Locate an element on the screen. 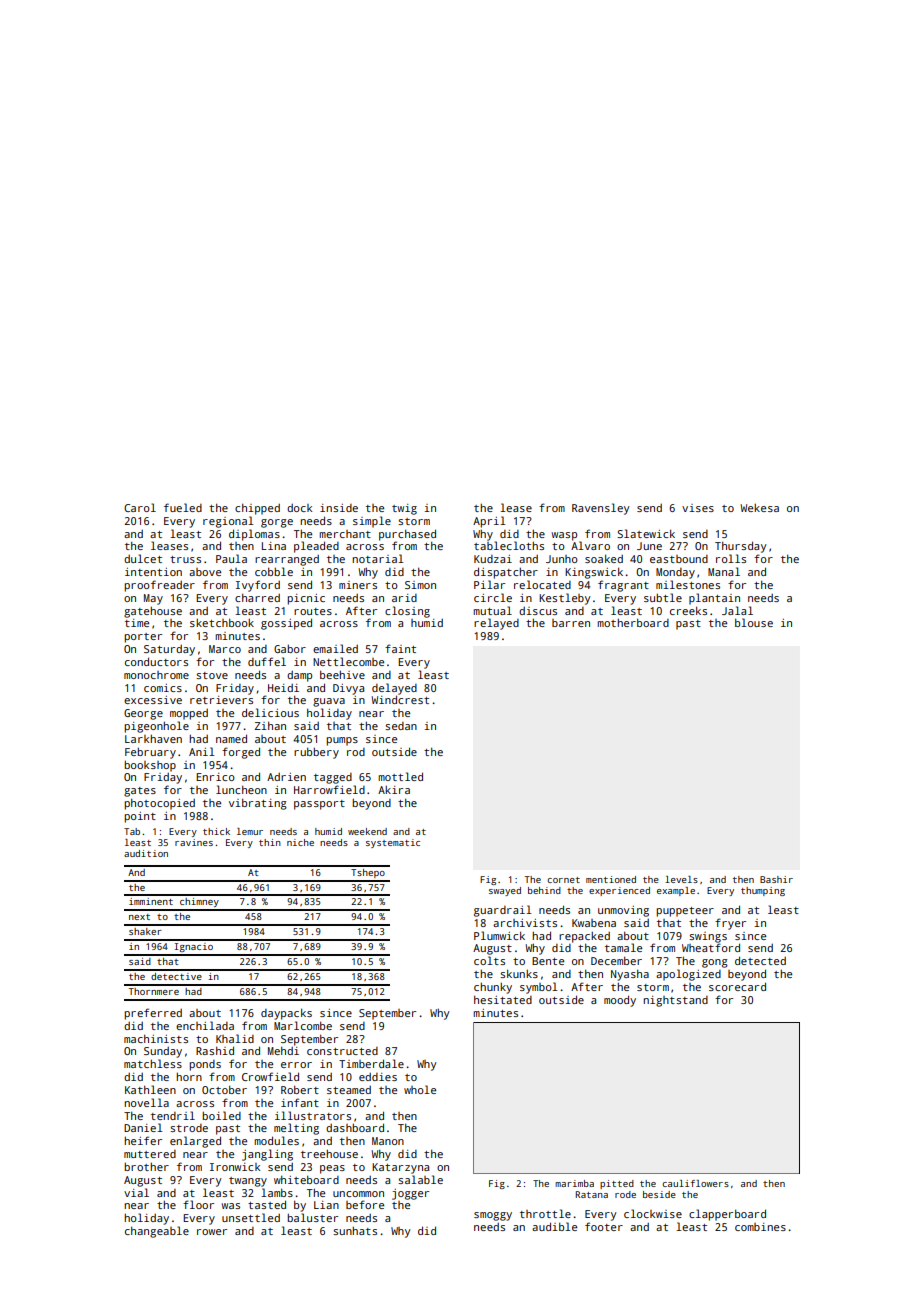 This screenshot has width=924, height=1308. blouse is located at coordinates (754, 622).
